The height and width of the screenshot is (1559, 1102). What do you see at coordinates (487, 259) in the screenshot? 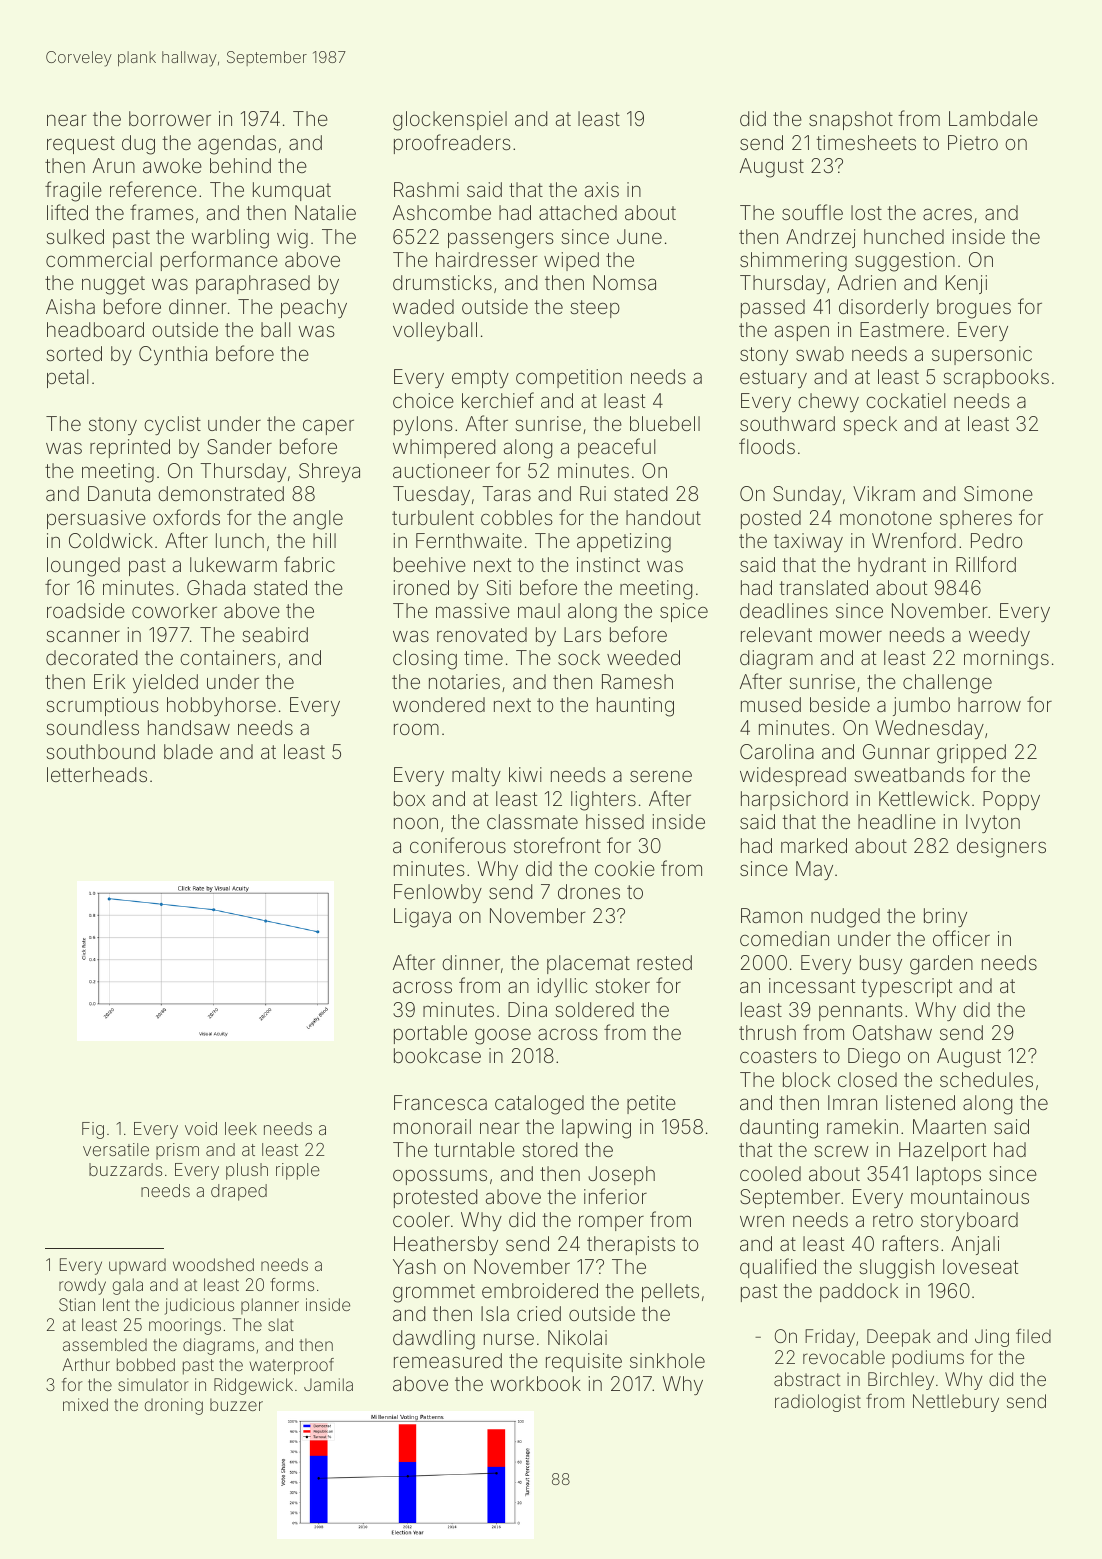
I see `hairdresser` at bounding box center [487, 259].
